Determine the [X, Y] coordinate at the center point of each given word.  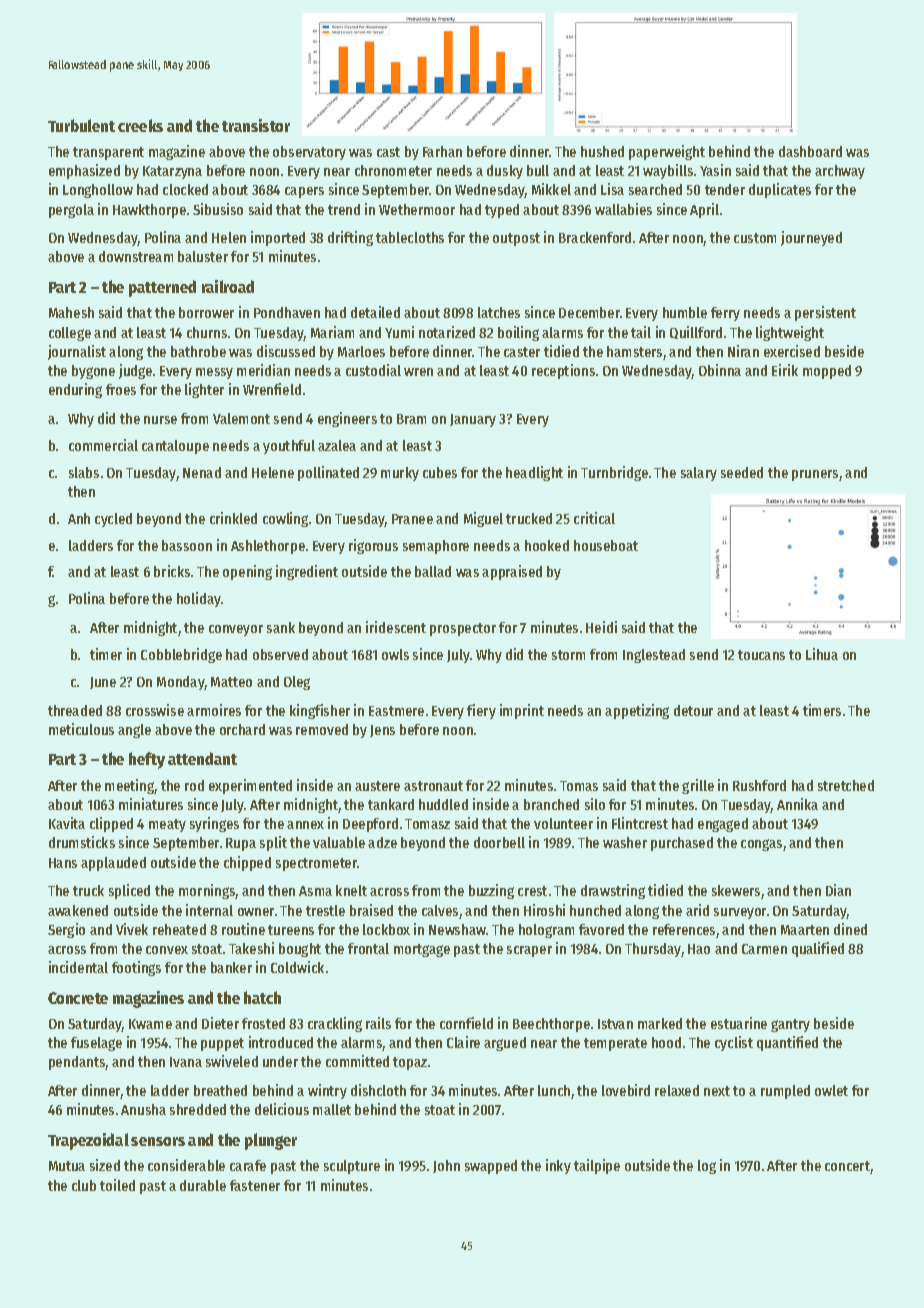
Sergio [66, 930]
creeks [140, 125]
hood [666, 1042]
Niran [743, 351]
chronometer [393, 170]
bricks [172, 571]
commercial [103, 445]
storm [568, 655]
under [280, 1061]
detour [693, 710]
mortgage [422, 950]
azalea [337, 445]
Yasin [715, 170]
